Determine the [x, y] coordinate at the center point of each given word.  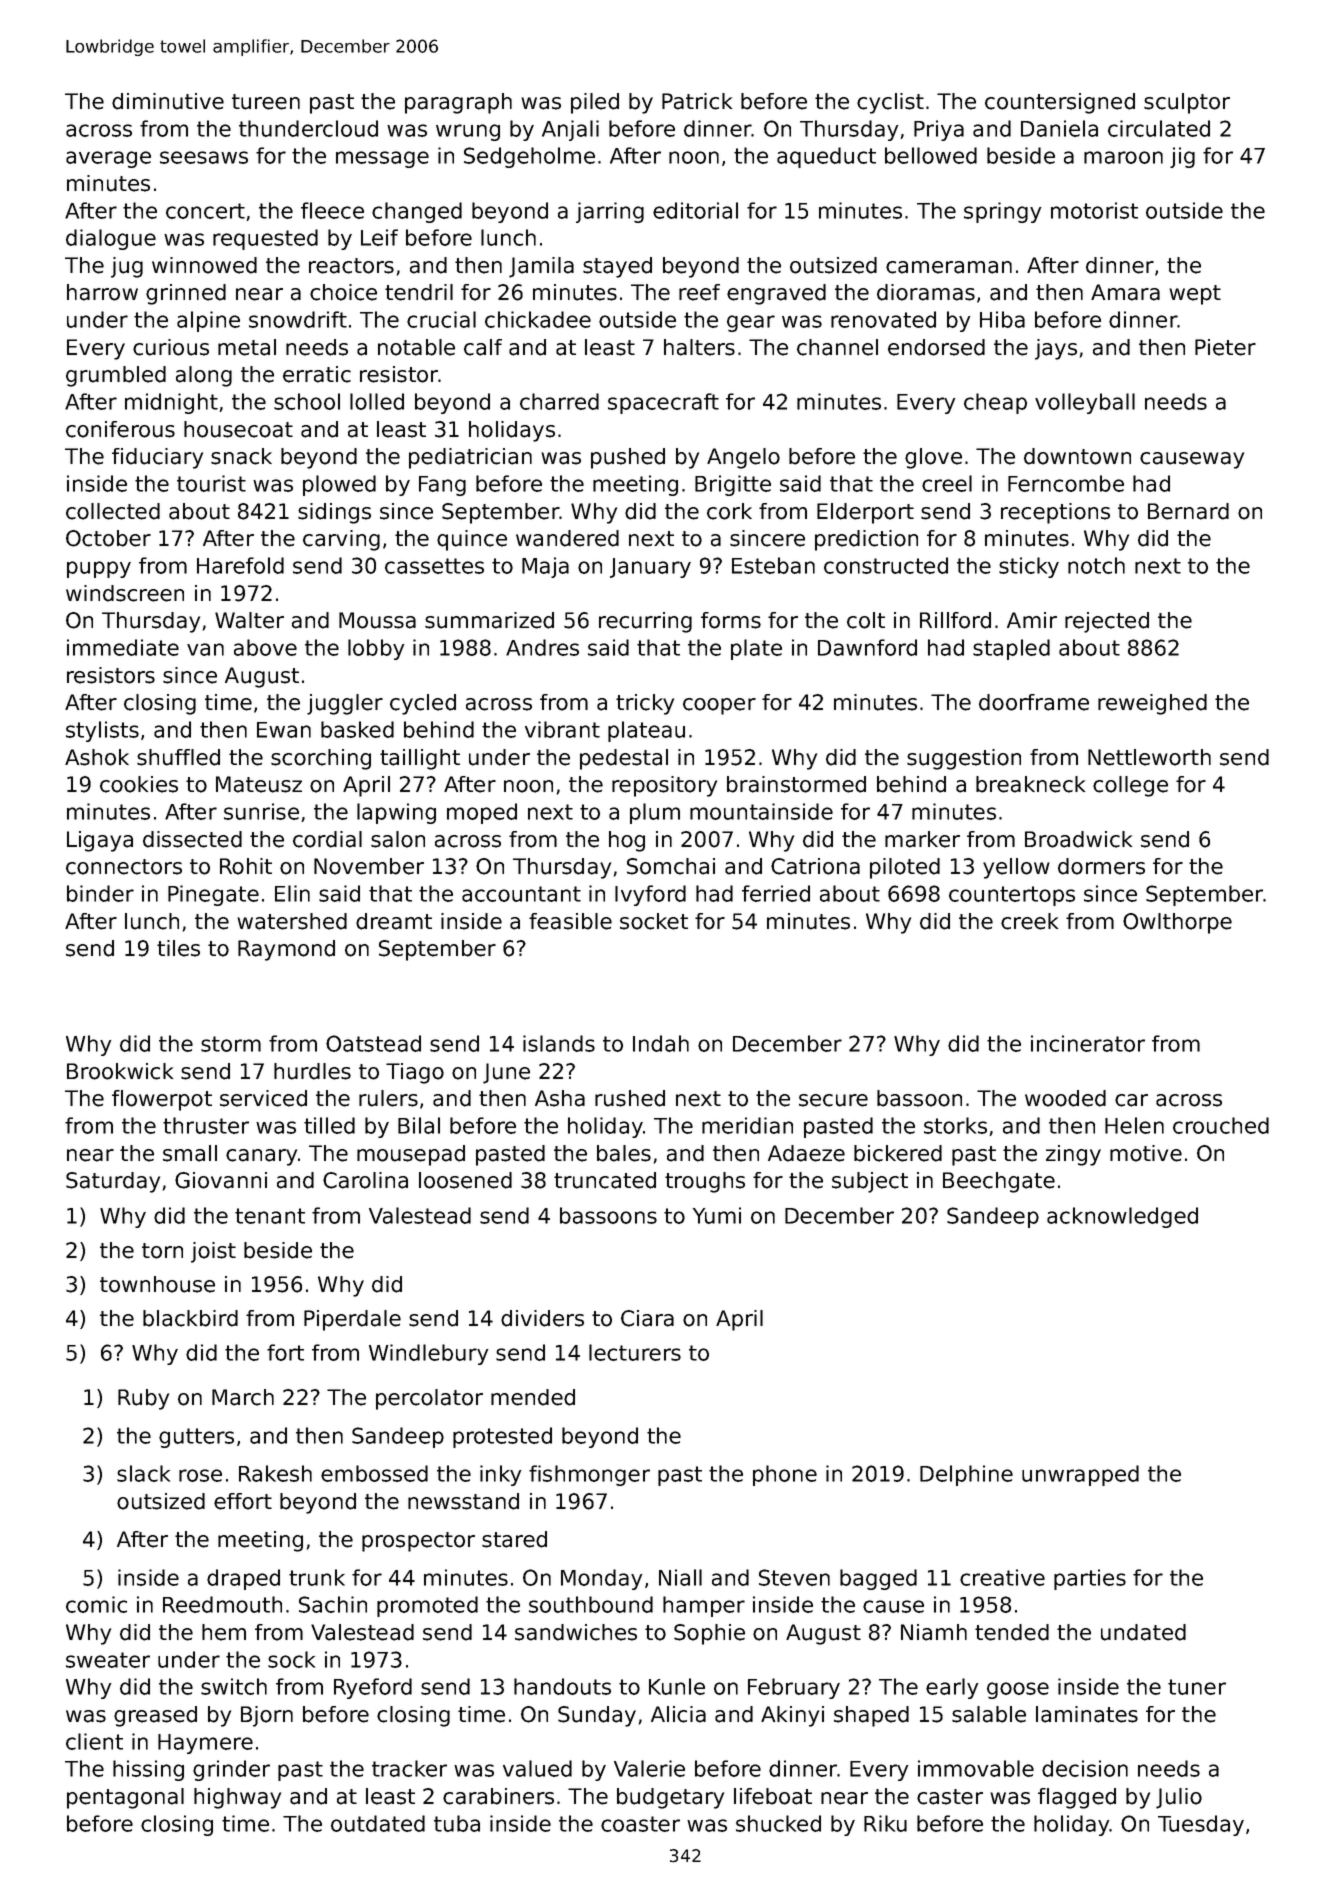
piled [595, 103]
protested [502, 1437]
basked [357, 729]
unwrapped [1080, 1475]
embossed [374, 1473]
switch [234, 1686]
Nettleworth [1149, 757]
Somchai [671, 866]
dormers [1101, 866]
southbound [591, 1604]
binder [100, 893]
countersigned [1060, 103]
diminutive [168, 101]
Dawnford [867, 647]
